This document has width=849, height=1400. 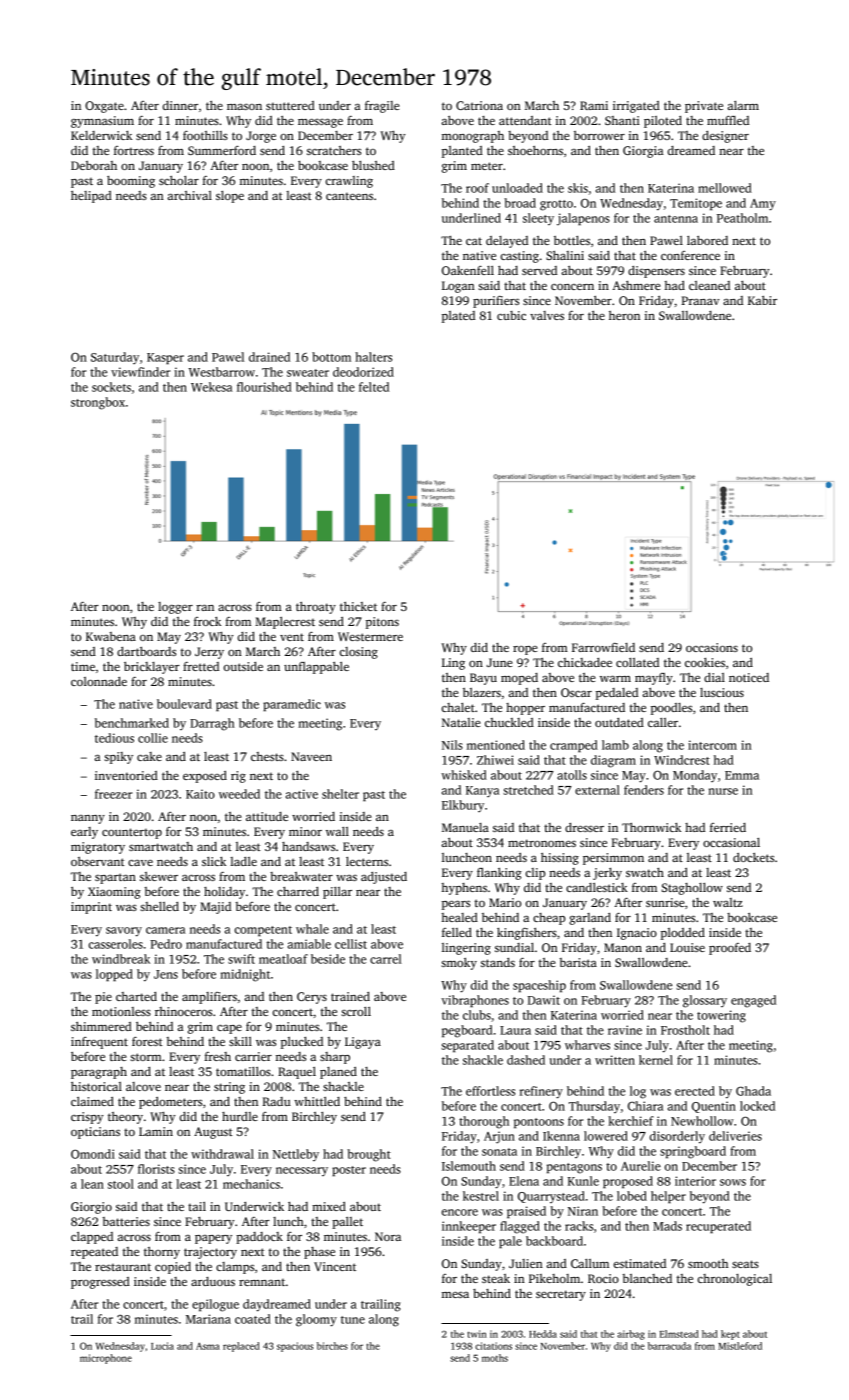 I want to click on Nora, so click(x=388, y=1236).
